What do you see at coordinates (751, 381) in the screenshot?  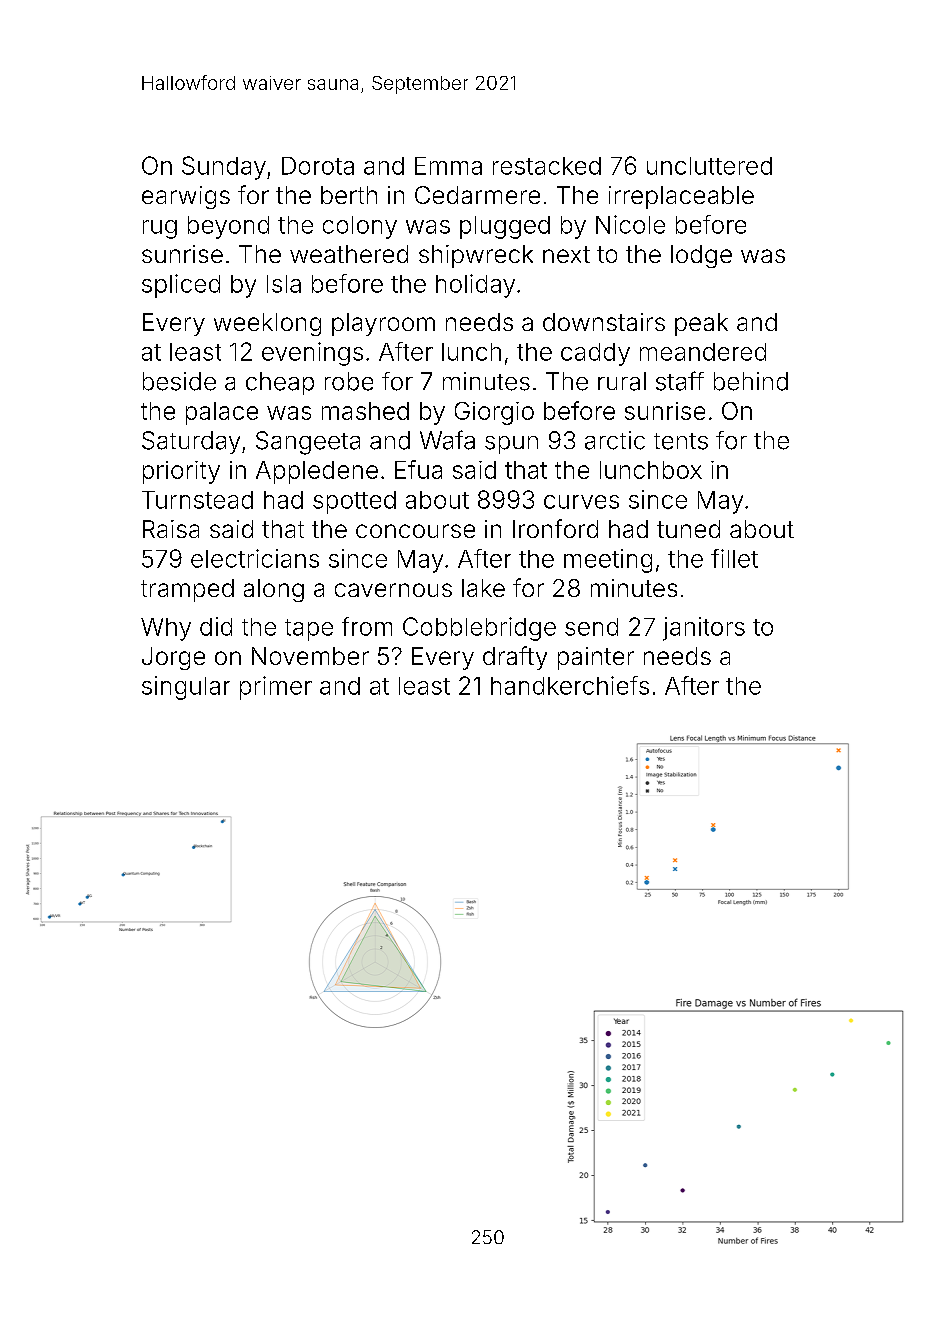 I see `behind` at bounding box center [751, 381].
